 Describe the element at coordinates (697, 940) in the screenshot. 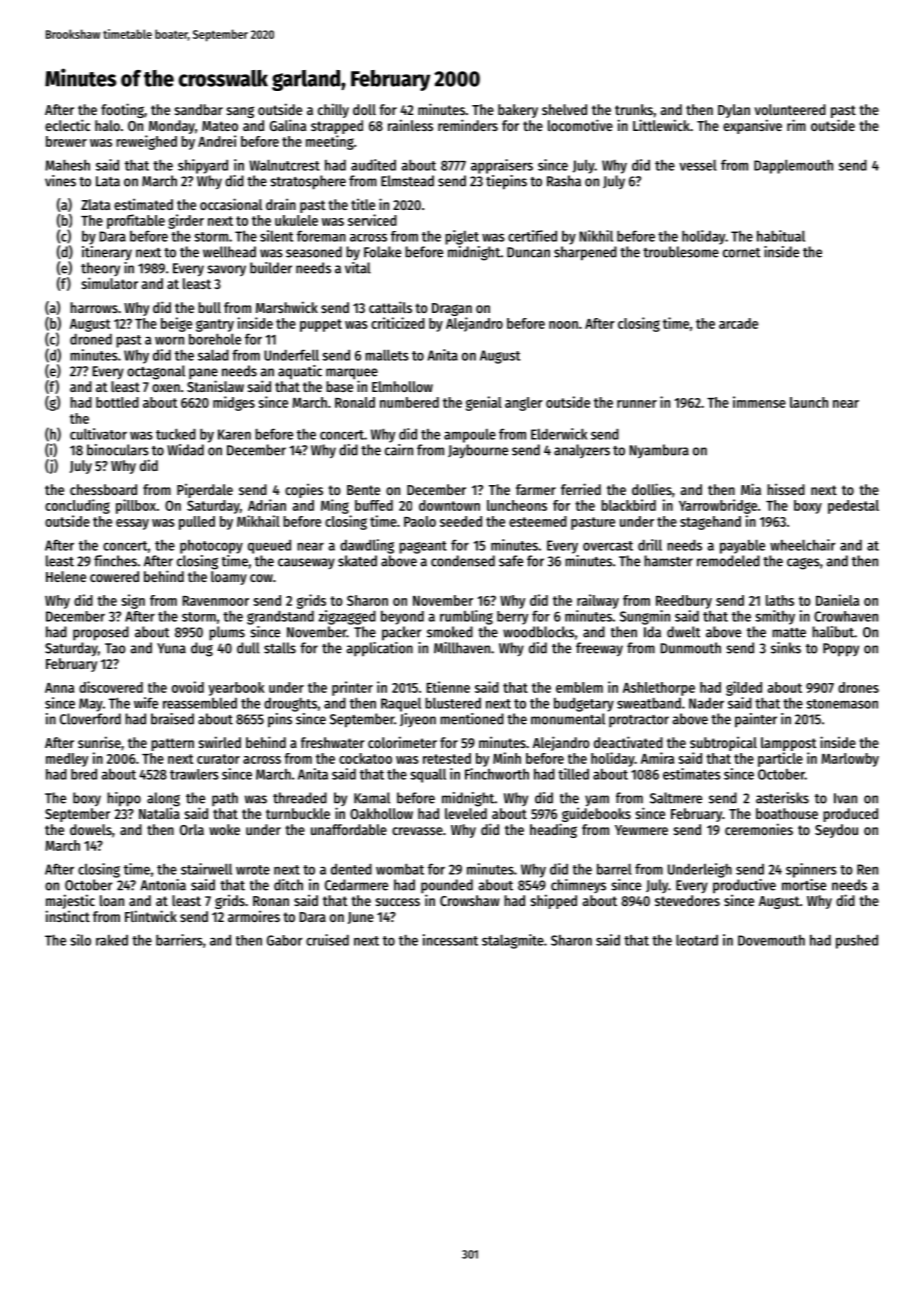

I see `leotard` at that location.
